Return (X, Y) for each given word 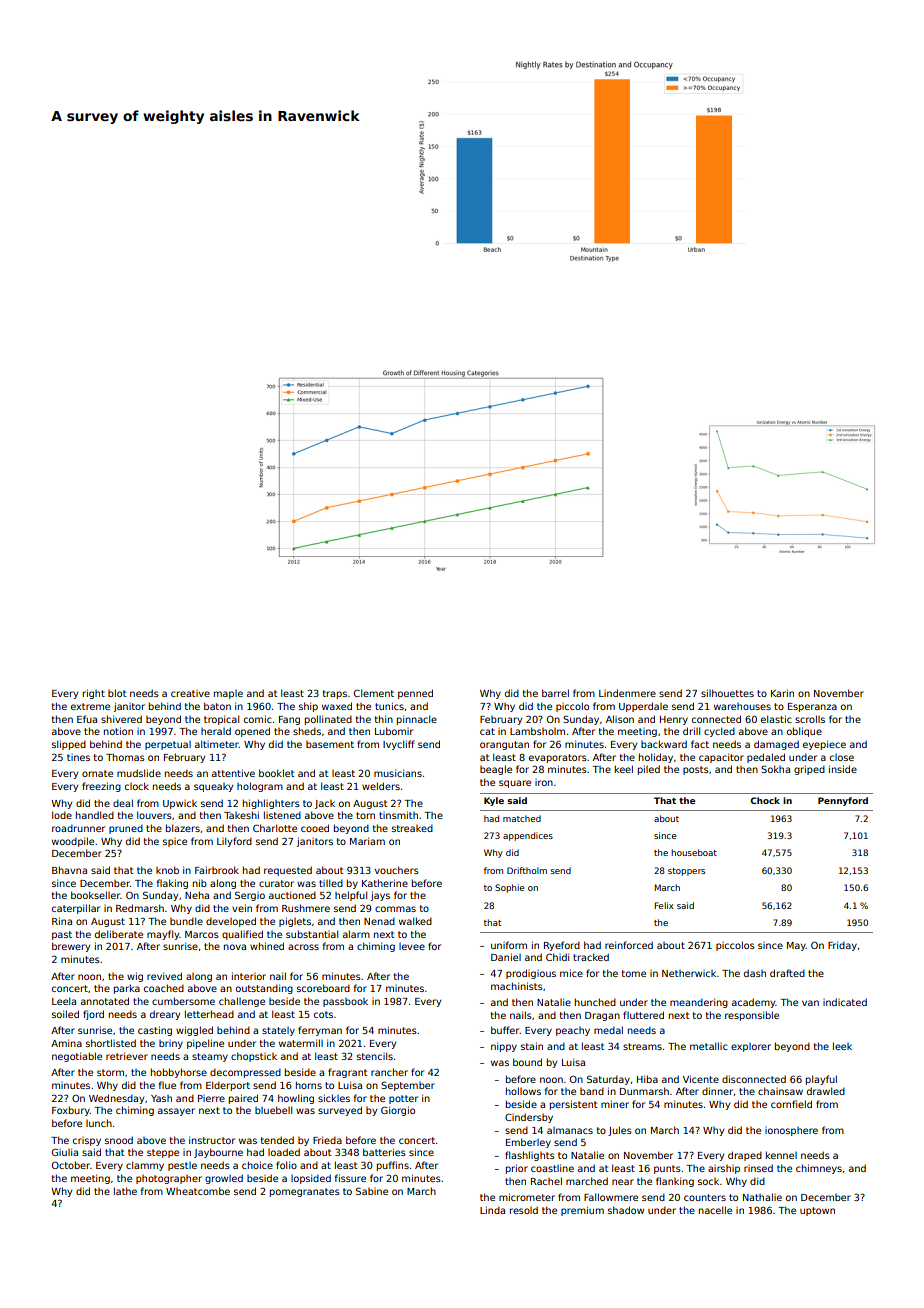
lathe (125, 1191)
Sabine (372, 1191)
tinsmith (398, 815)
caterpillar (76, 909)
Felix (664, 905)
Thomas (125, 757)
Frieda (327, 1140)
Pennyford (843, 801)
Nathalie (762, 1197)
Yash (161, 1098)
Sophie (509, 888)
